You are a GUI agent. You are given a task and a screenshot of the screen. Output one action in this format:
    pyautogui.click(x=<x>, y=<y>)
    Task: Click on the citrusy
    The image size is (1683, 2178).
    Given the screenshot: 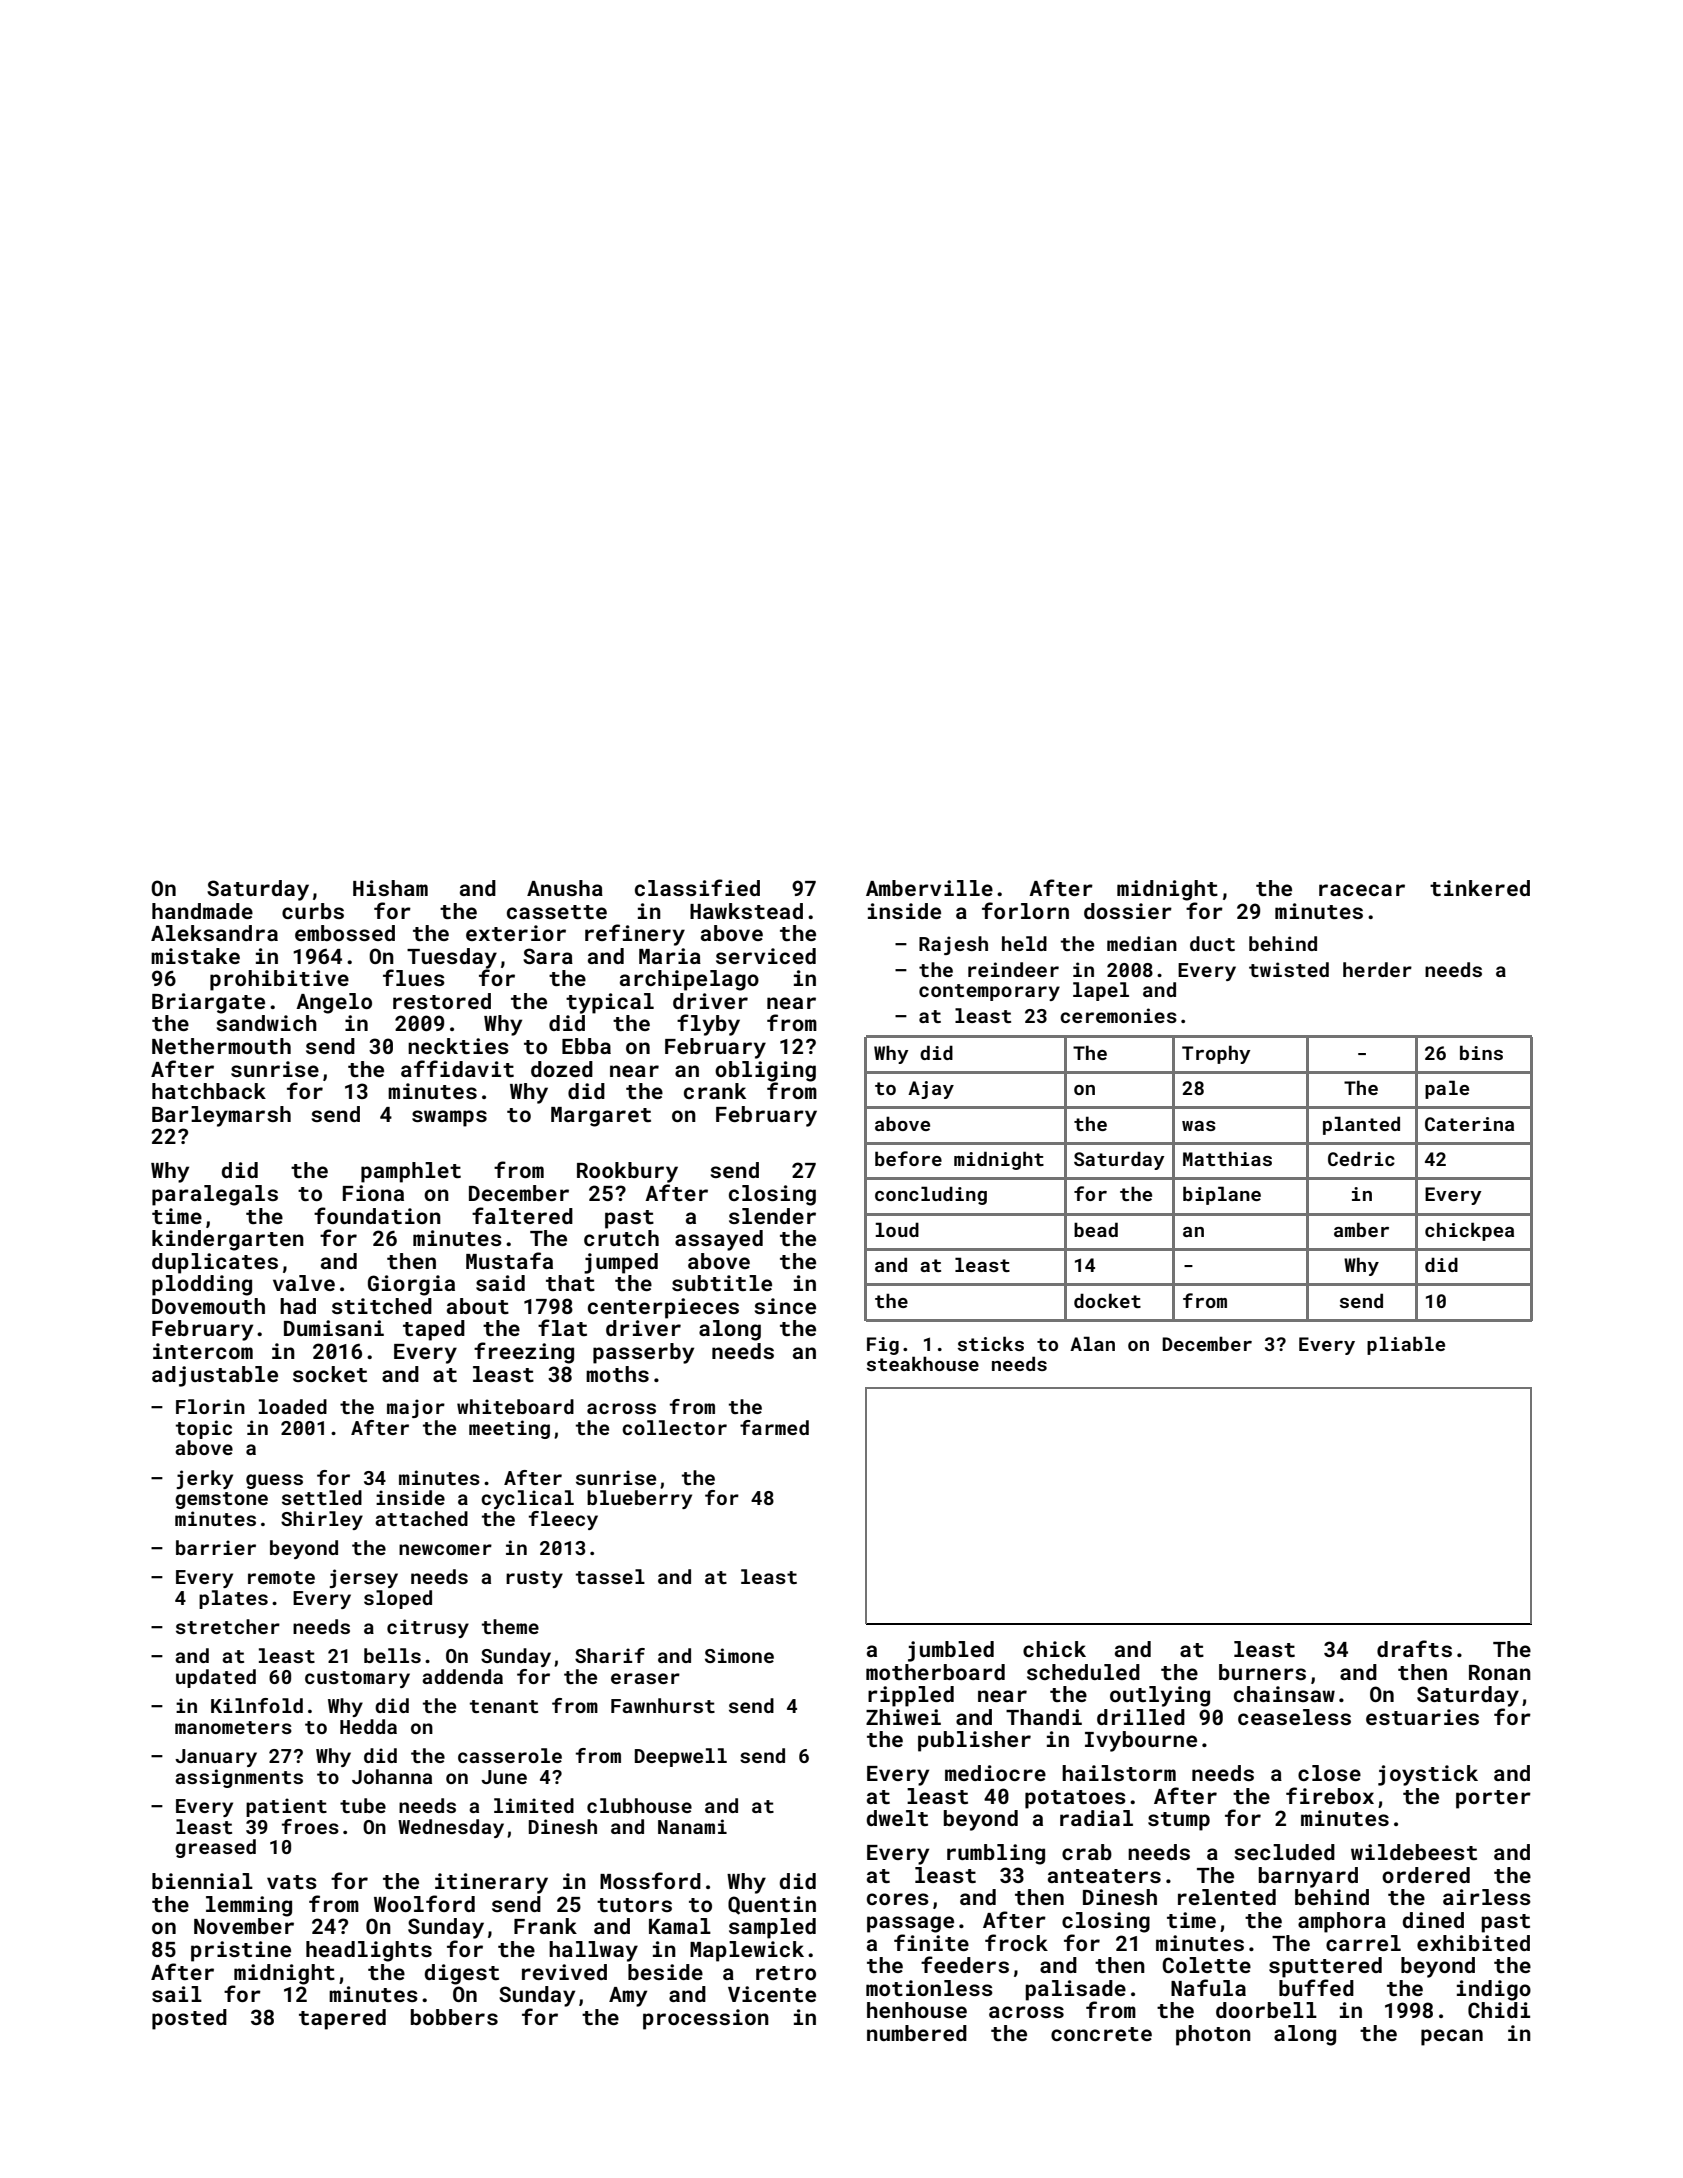 What is the action you would take?
    pyautogui.click(x=428, y=1628)
